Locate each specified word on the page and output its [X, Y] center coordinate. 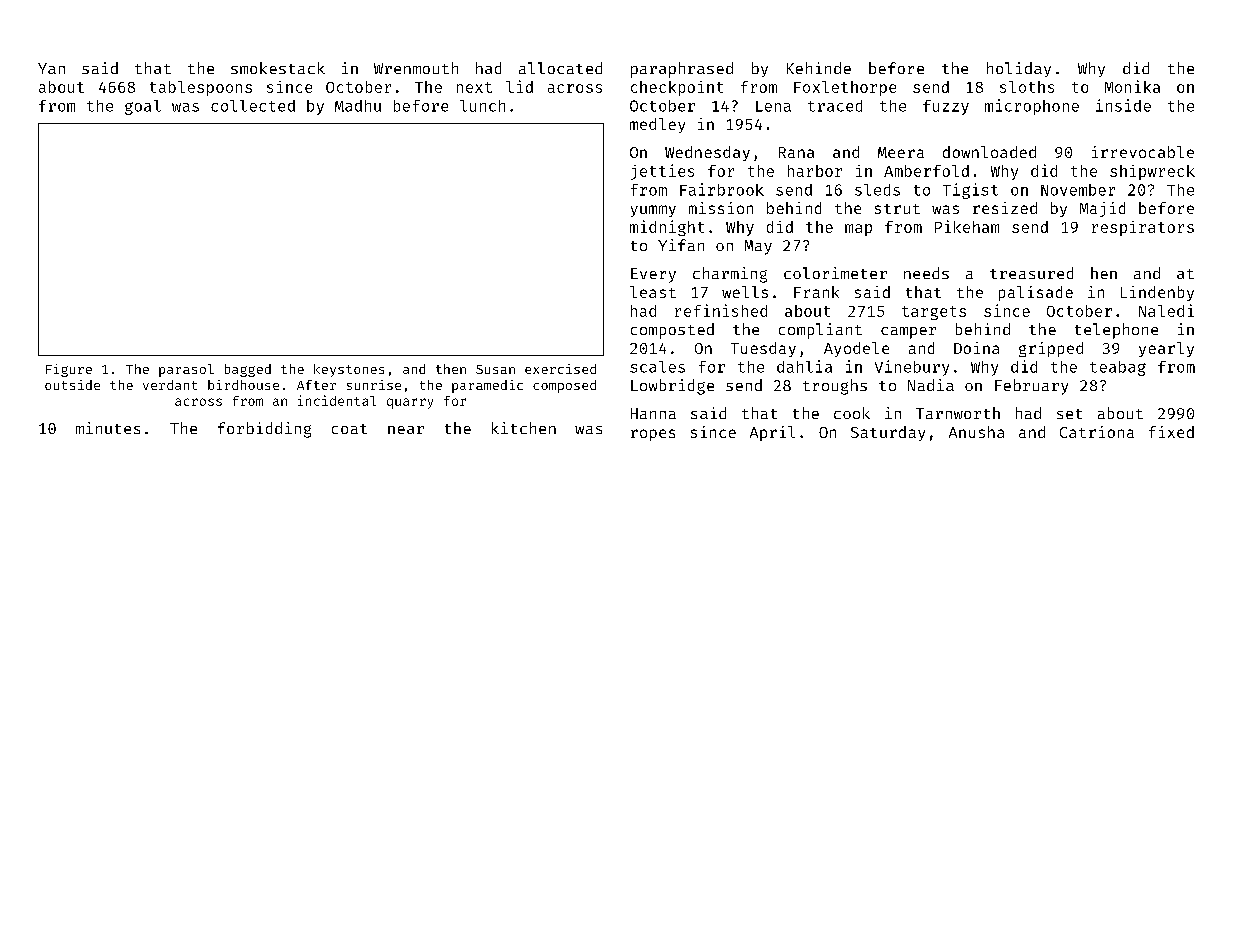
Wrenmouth [416, 68]
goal [143, 107]
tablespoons [201, 88]
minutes [108, 428]
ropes [653, 435]
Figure [69, 370]
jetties [662, 172]
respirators [1143, 228]
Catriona [1097, 432]
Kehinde [819, 68]
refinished [721, 310]
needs [926, 273]
